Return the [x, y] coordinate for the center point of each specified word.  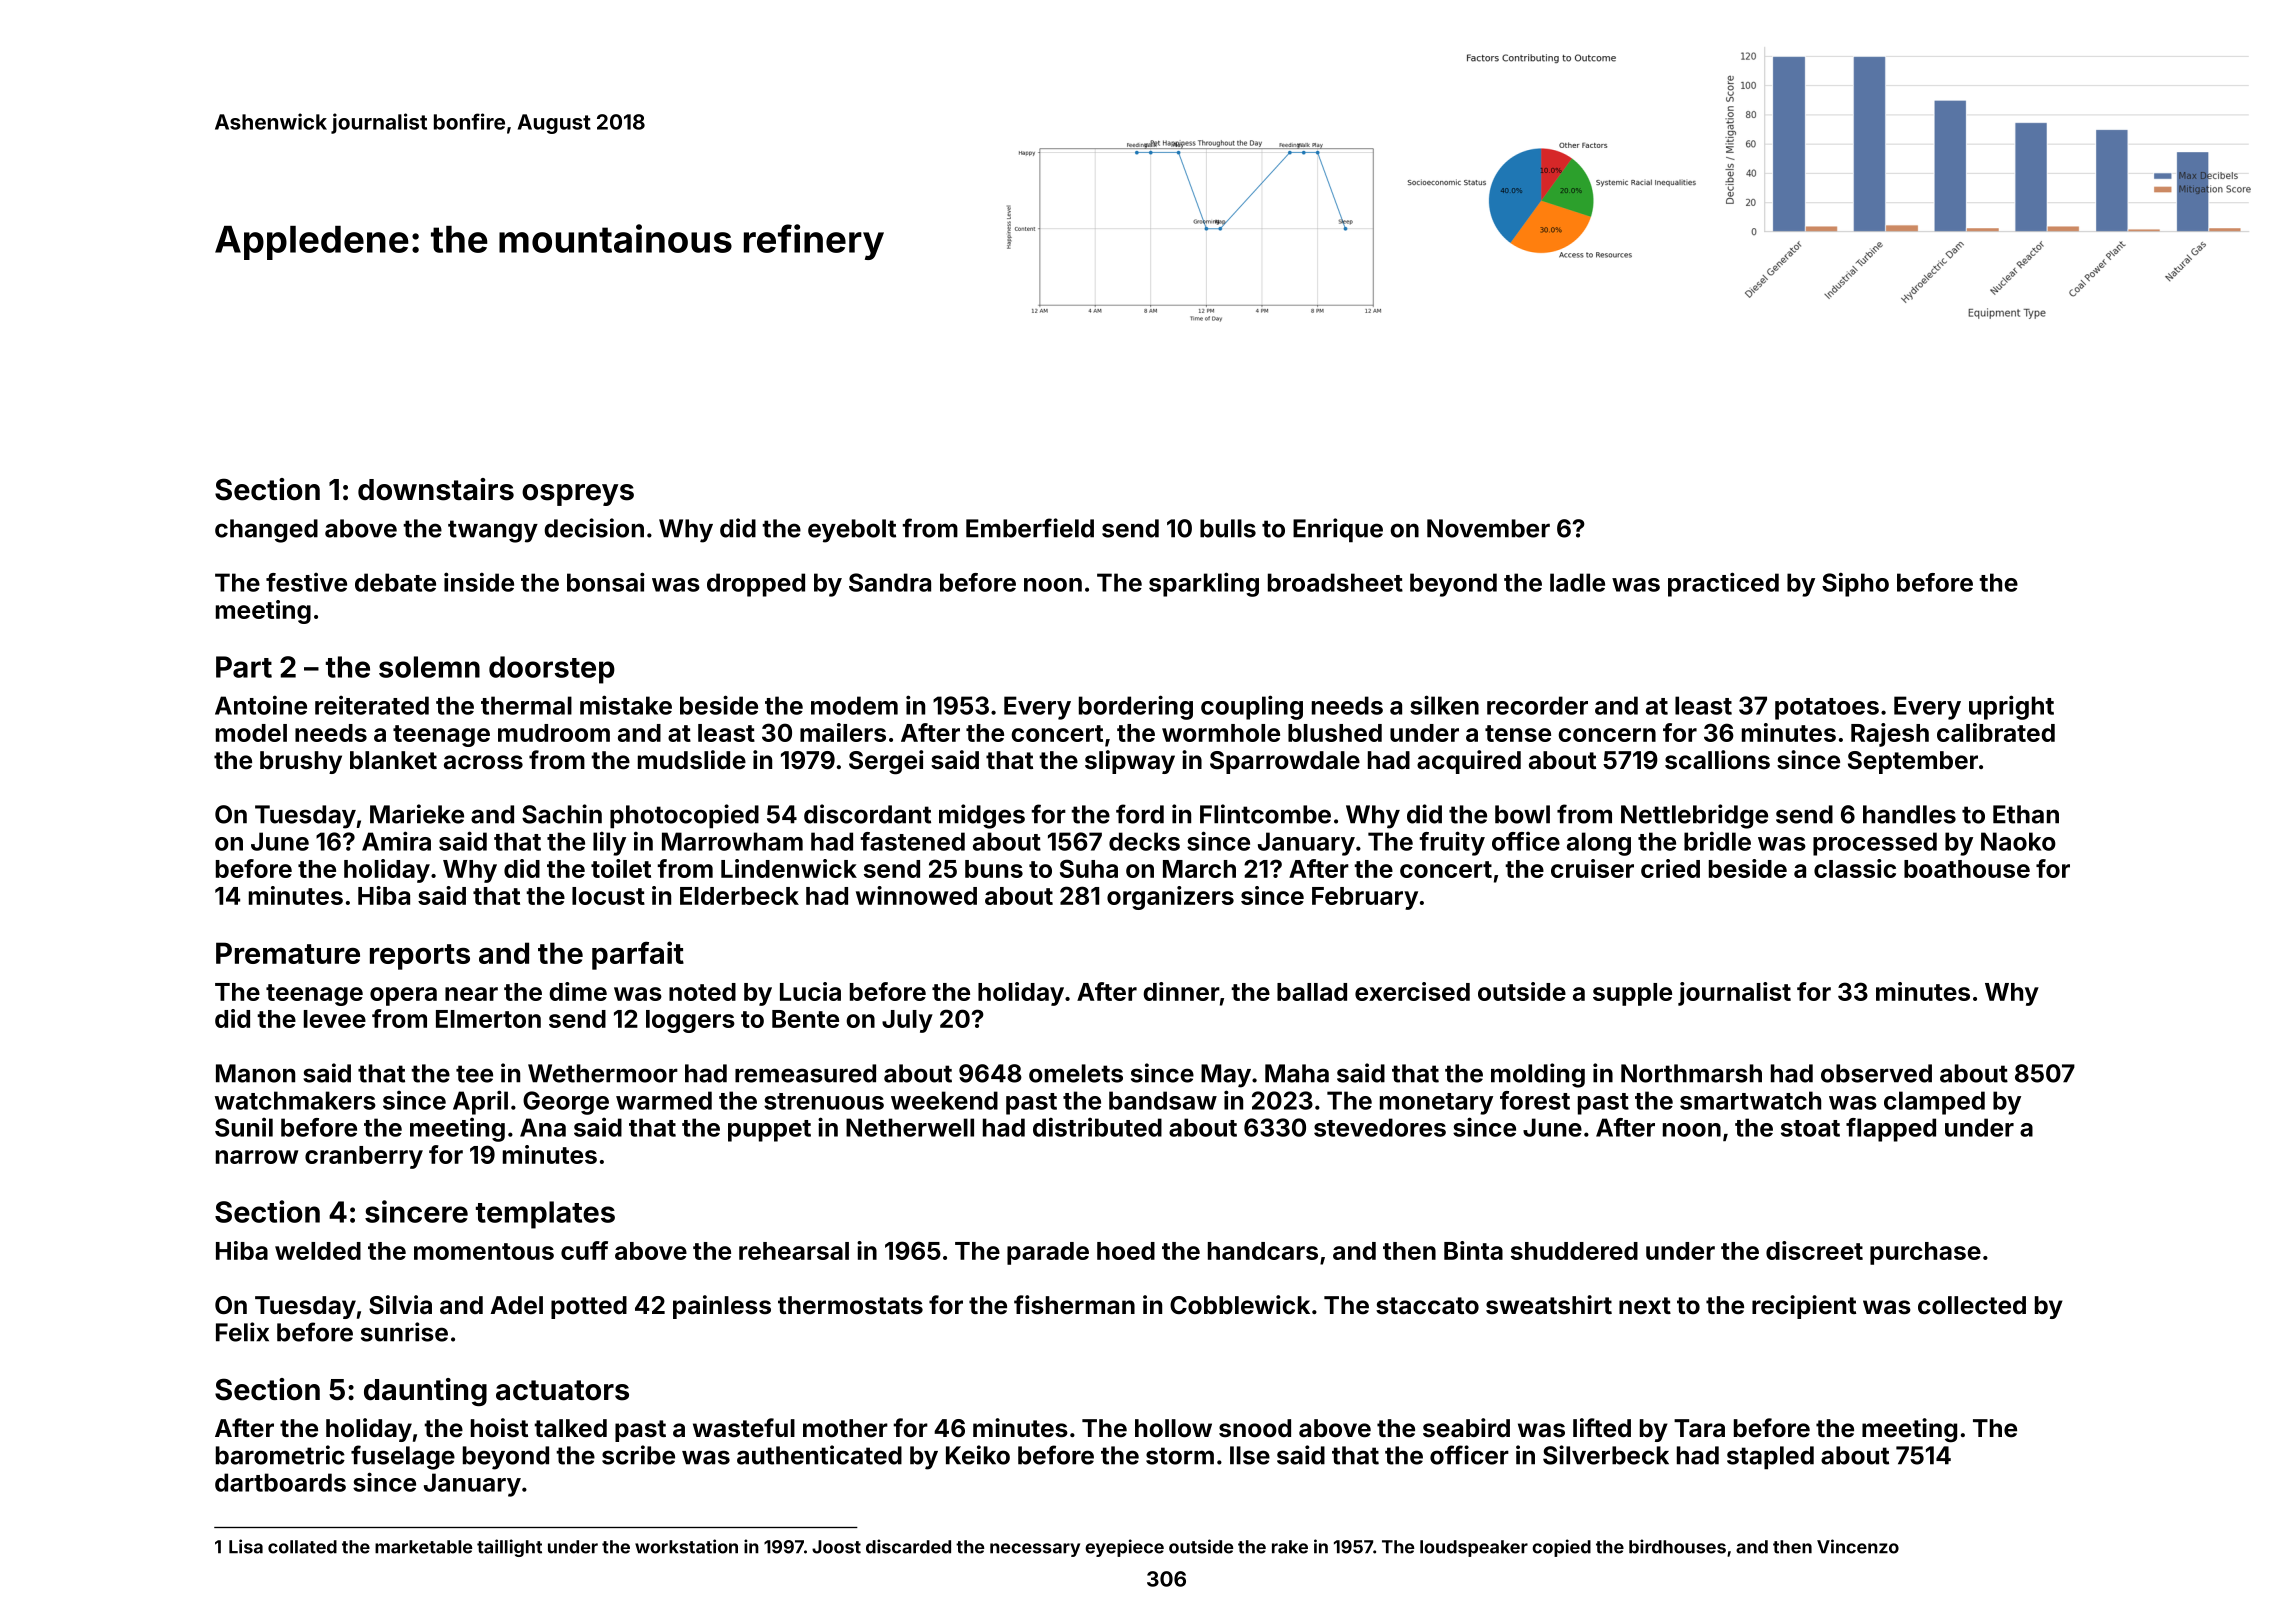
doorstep [552, 670]
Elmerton [488, 1019]
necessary [1035, 1550]
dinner [1181, 991]
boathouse [1967, 869]
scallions [1717, 760]
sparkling [1204, 584]
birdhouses [1677, 1546]
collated [302, 1547]
